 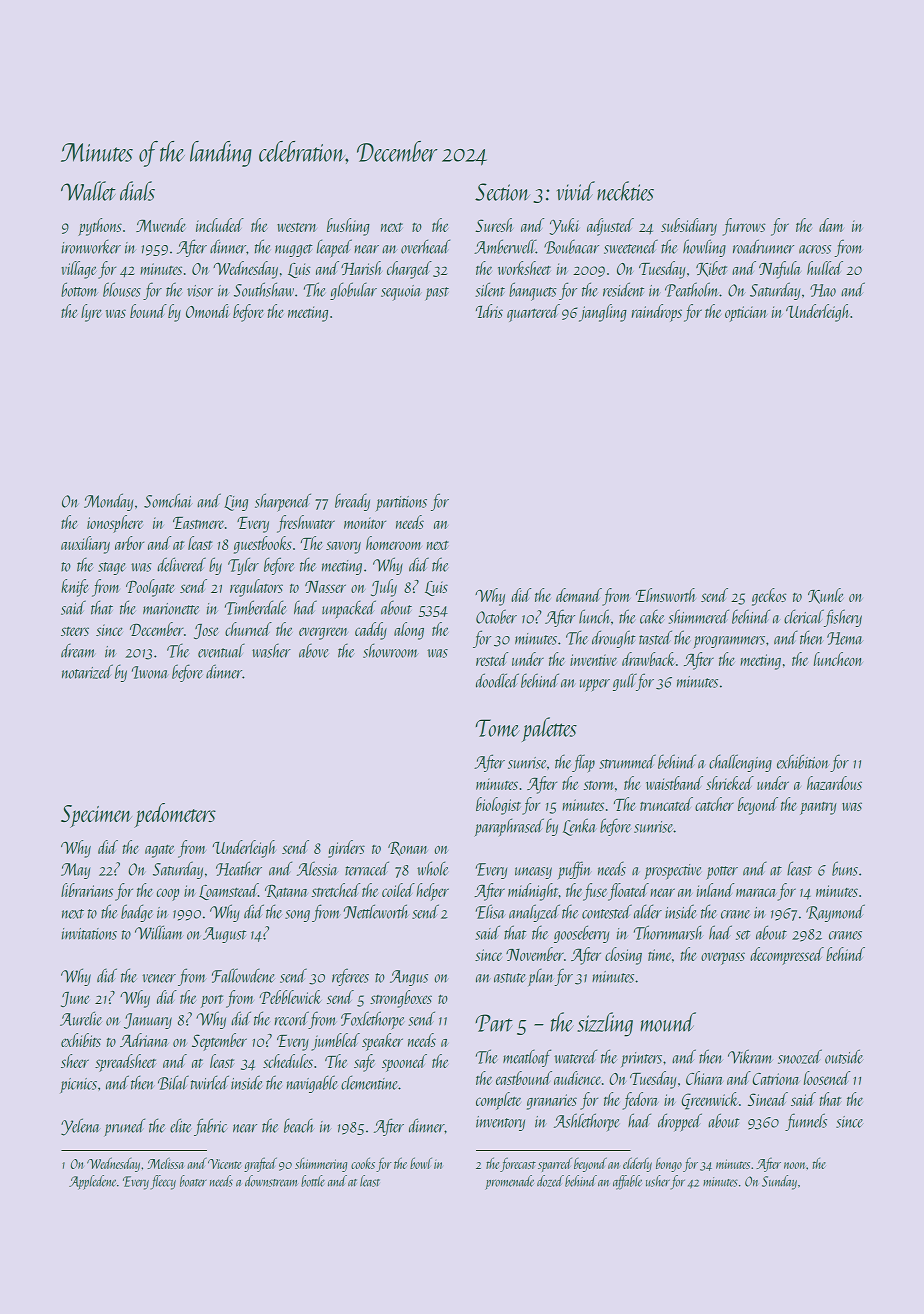 What do you see at coordinates (652, 617) in the document?
I see `cake` at bounding box center [652, 617].
